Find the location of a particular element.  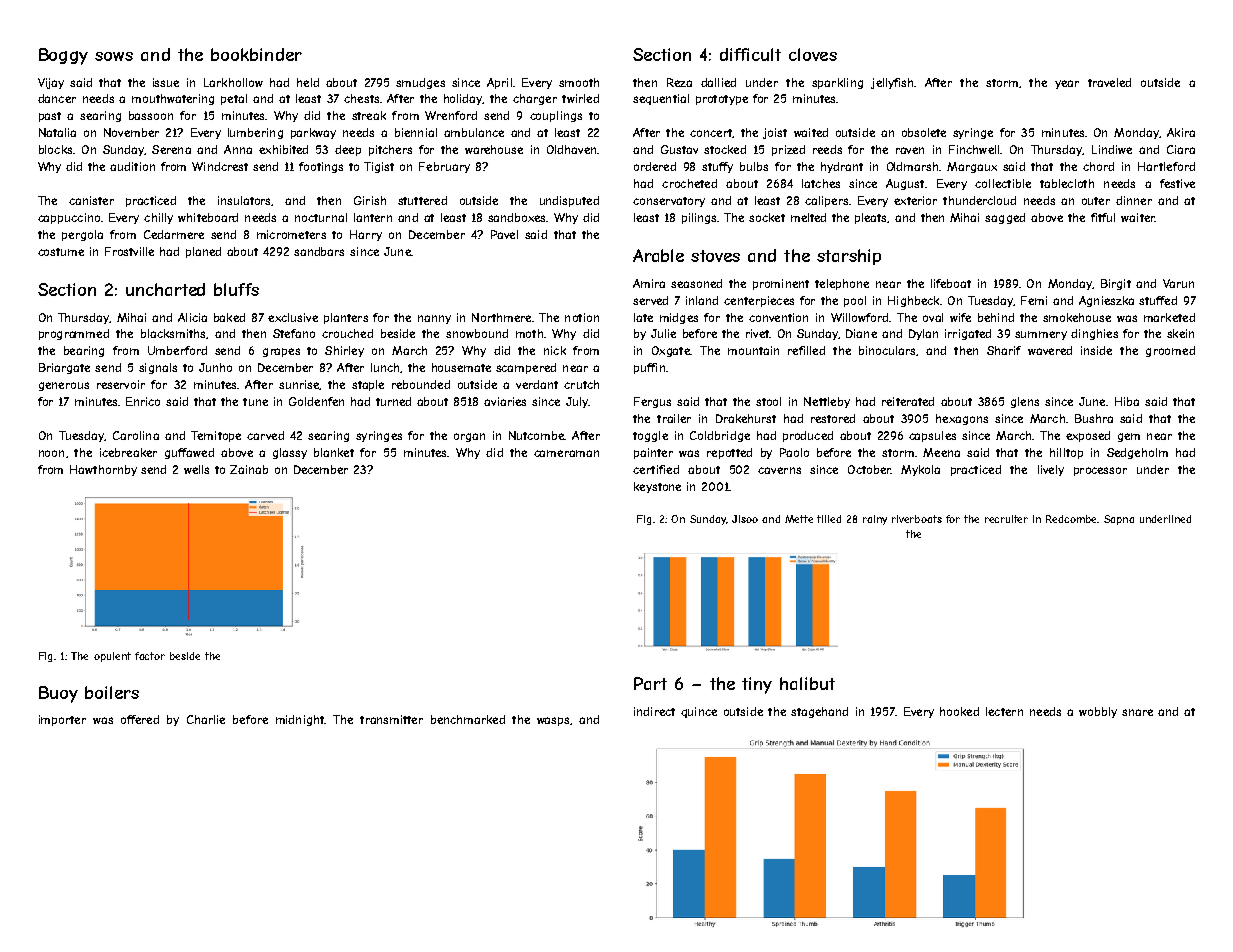

cameraman is located at coordinates (566, 453).
